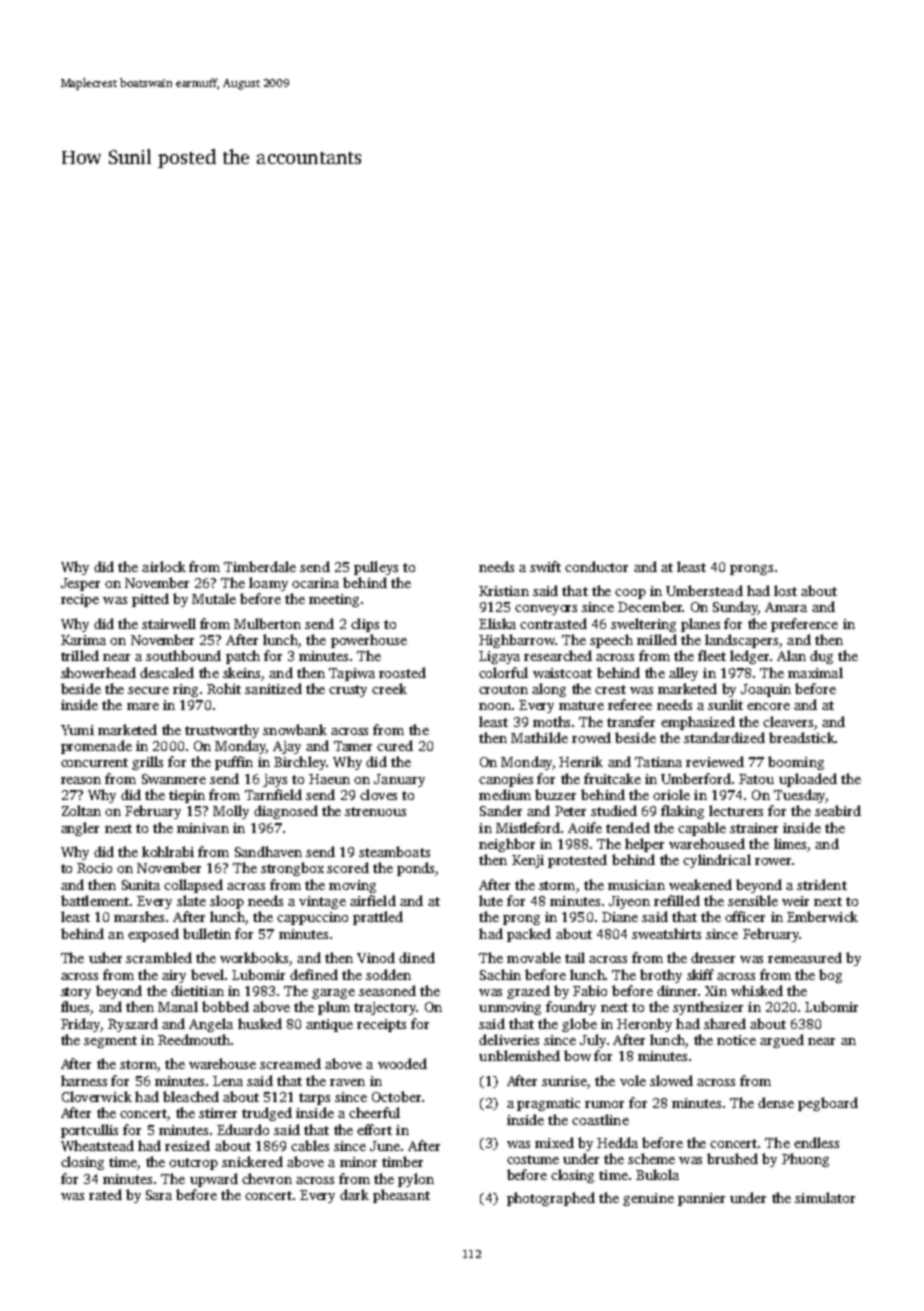 This screenshot has width=924, height=1311. What do you see at coordinates (252, 1161) in the screenshot?
I see `snickered` at bounding box center [252, 1161].
